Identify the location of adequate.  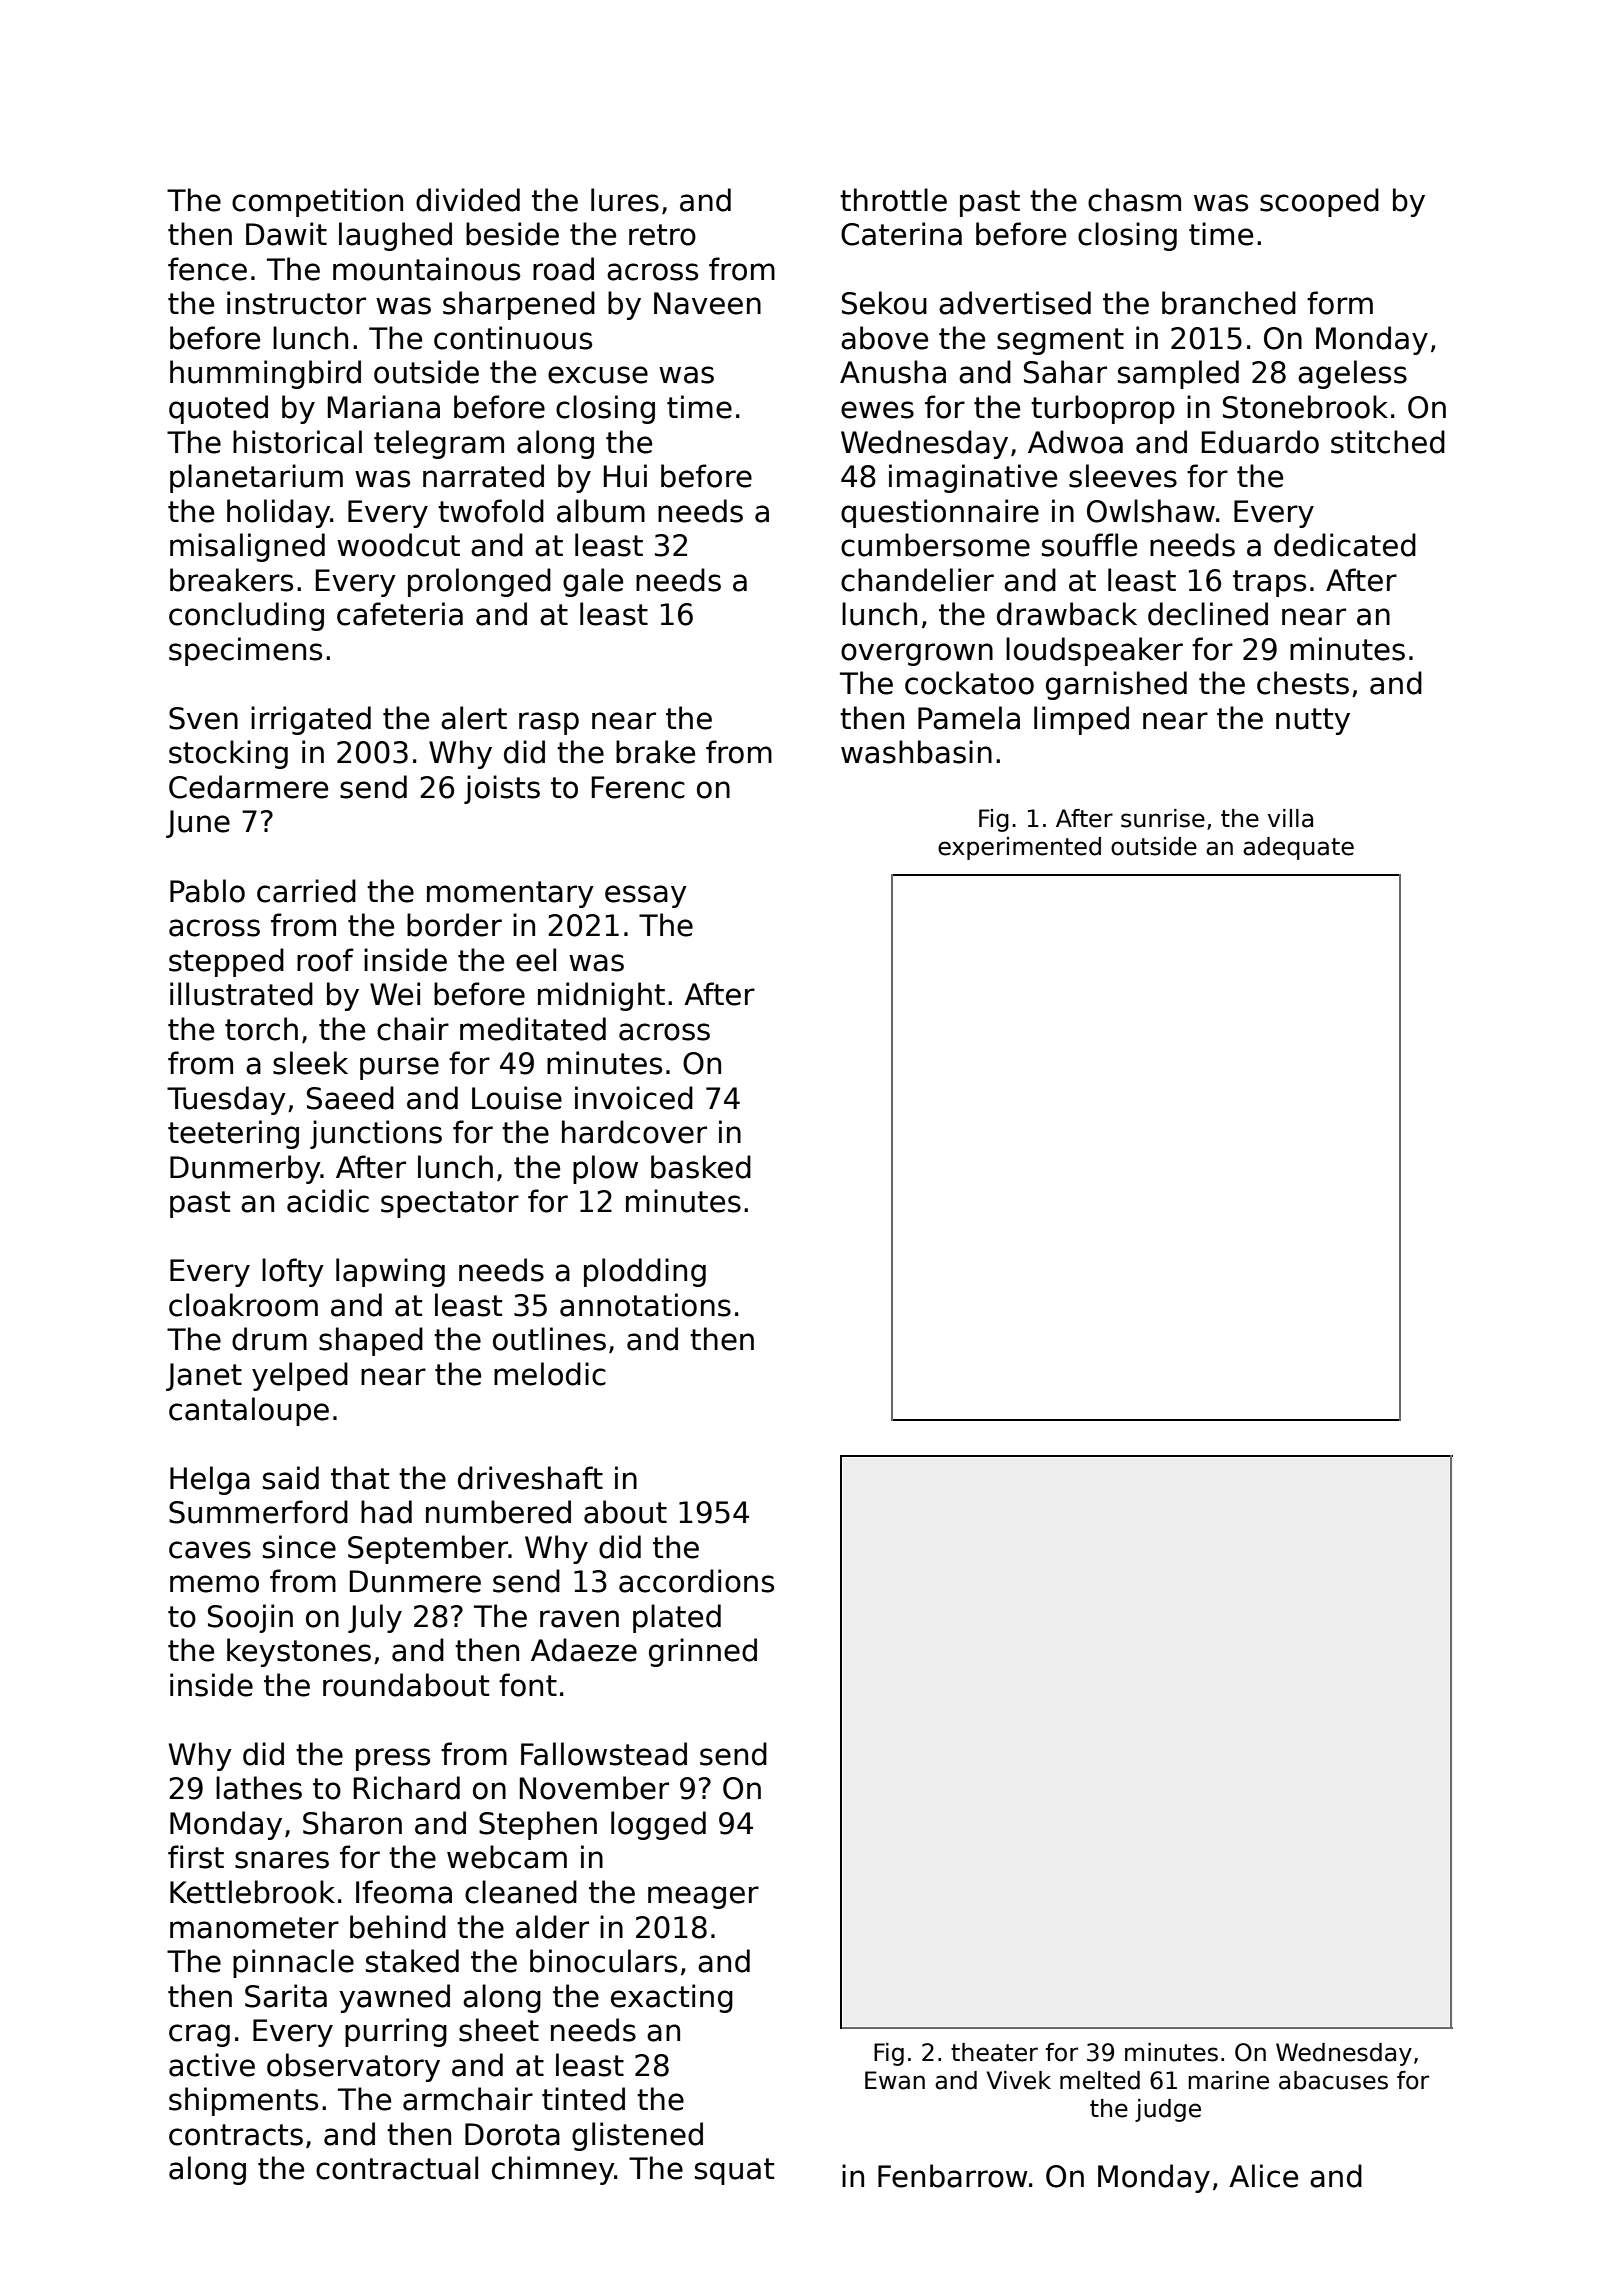
(1298, 848).
